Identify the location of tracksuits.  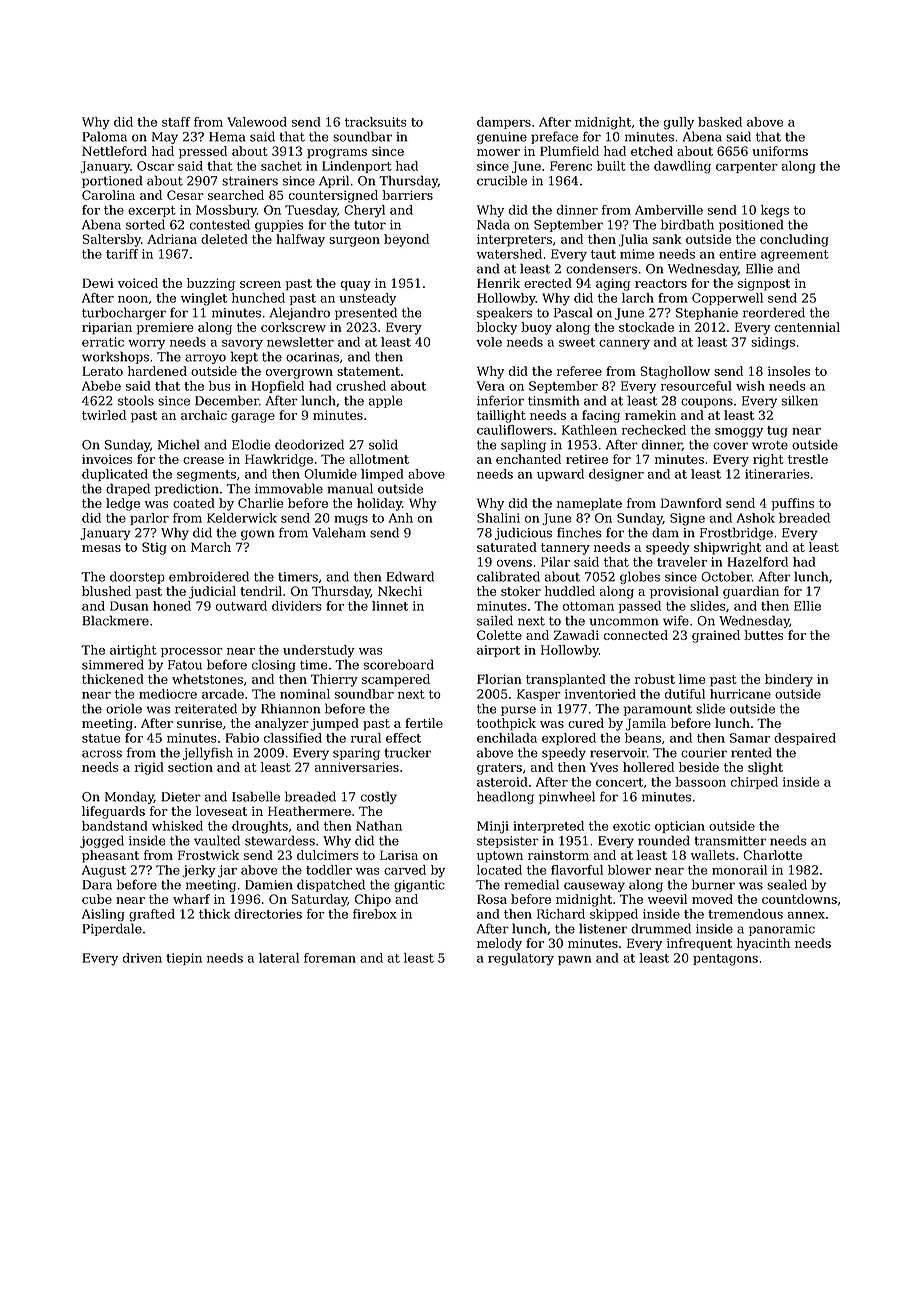
(376, 122).
